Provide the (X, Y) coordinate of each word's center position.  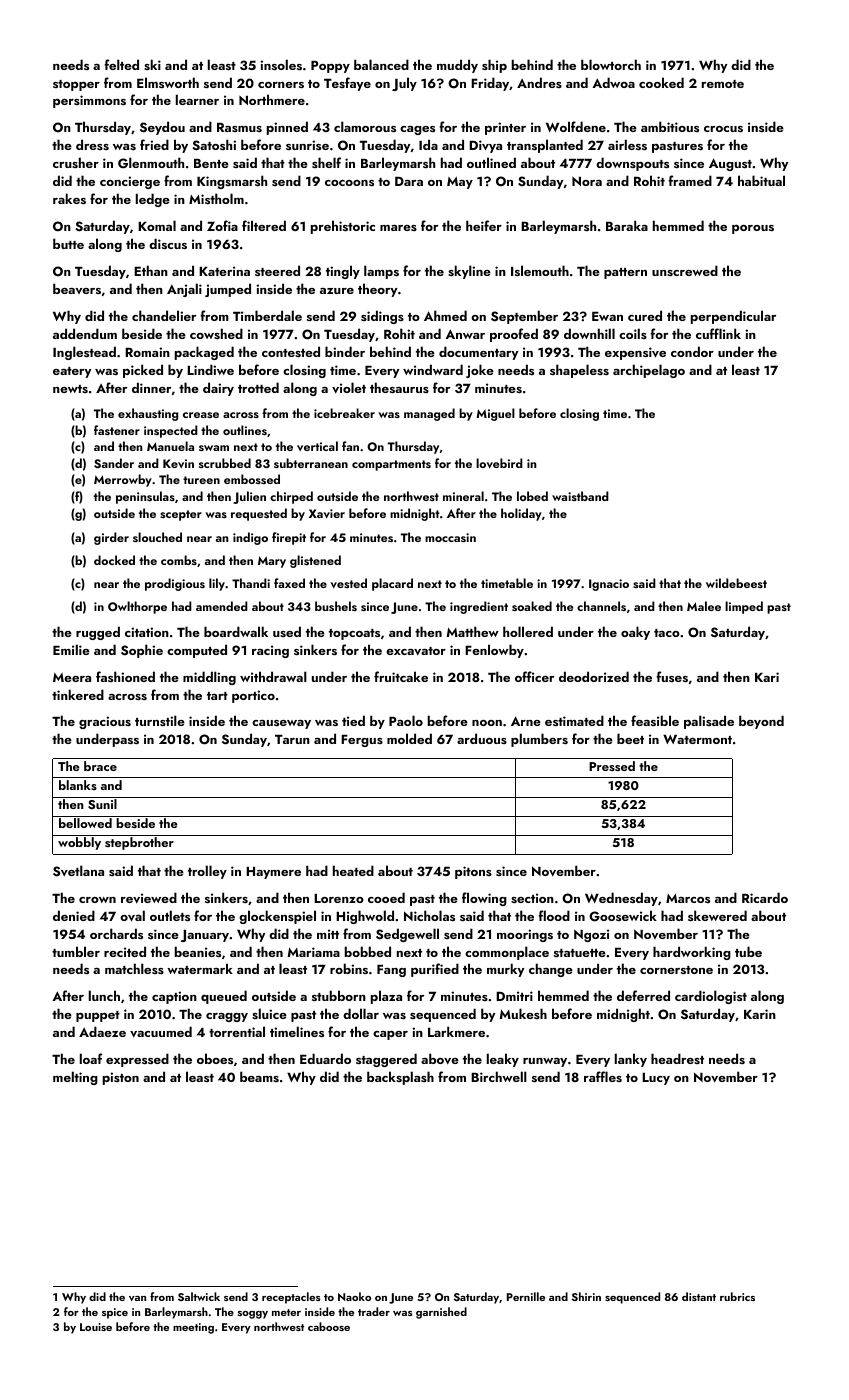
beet (630, 738)
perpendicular (733, 317)
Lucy (656, 1079)
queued (224, 997)
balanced (381, 64)
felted (121, 64)
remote (723, 84)
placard (392, 584)
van (137, 1298)
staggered (386, 1060)
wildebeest (736, 583)
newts (70, 389)
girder (111, 538)
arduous (482, 738)
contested (291, 351)
